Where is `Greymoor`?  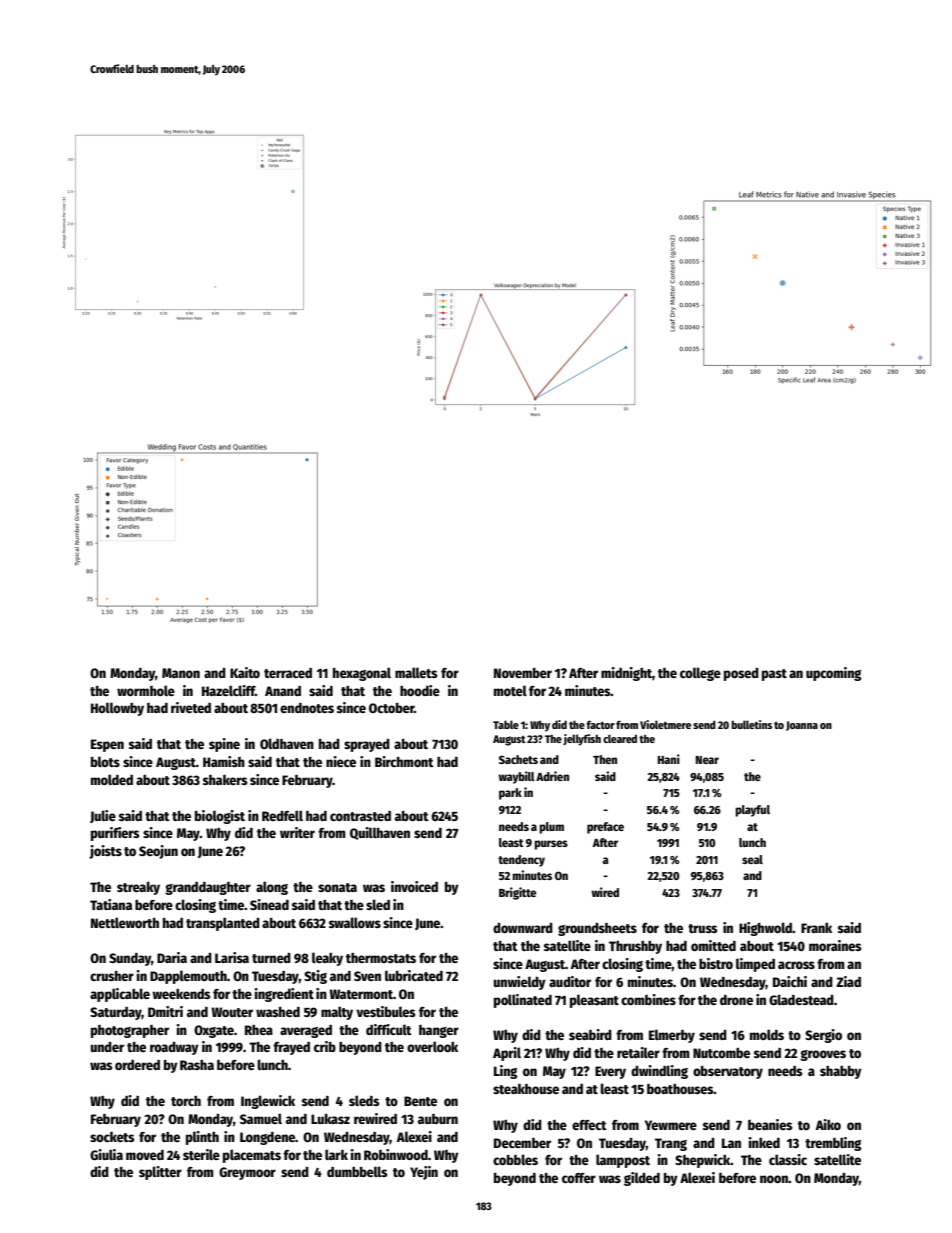
Greymoor is located at coordinates (247, 1173).
